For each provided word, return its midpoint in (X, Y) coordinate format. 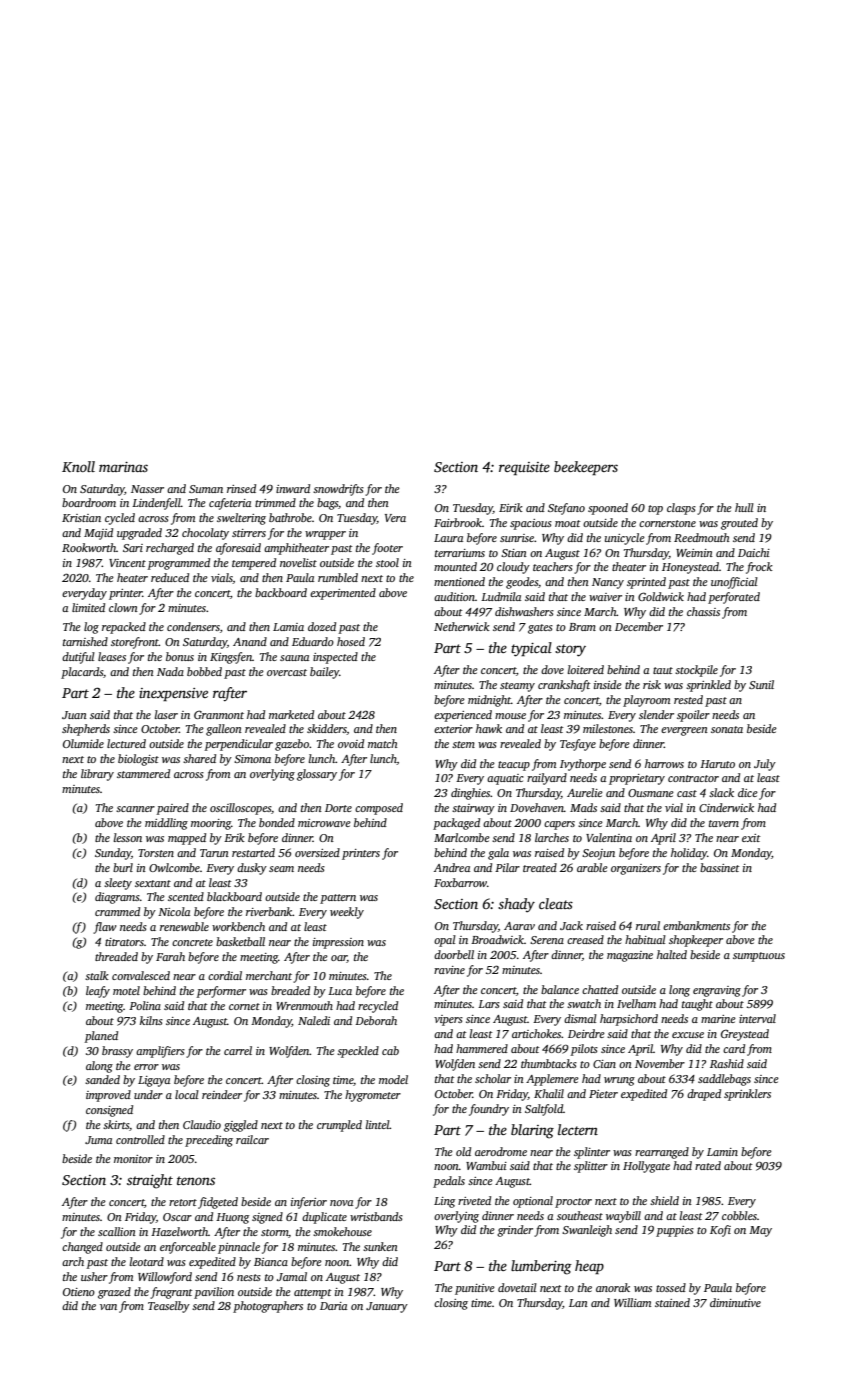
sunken (380, 1246)
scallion (117, 1231)
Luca (340, 991)
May (760, 1231)
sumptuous (759, 957)
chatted (600, 989)
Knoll (78, 466)
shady (516, 905)
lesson (128, 837)
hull (744, 507)
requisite (524, 468)
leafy (98, 992)
